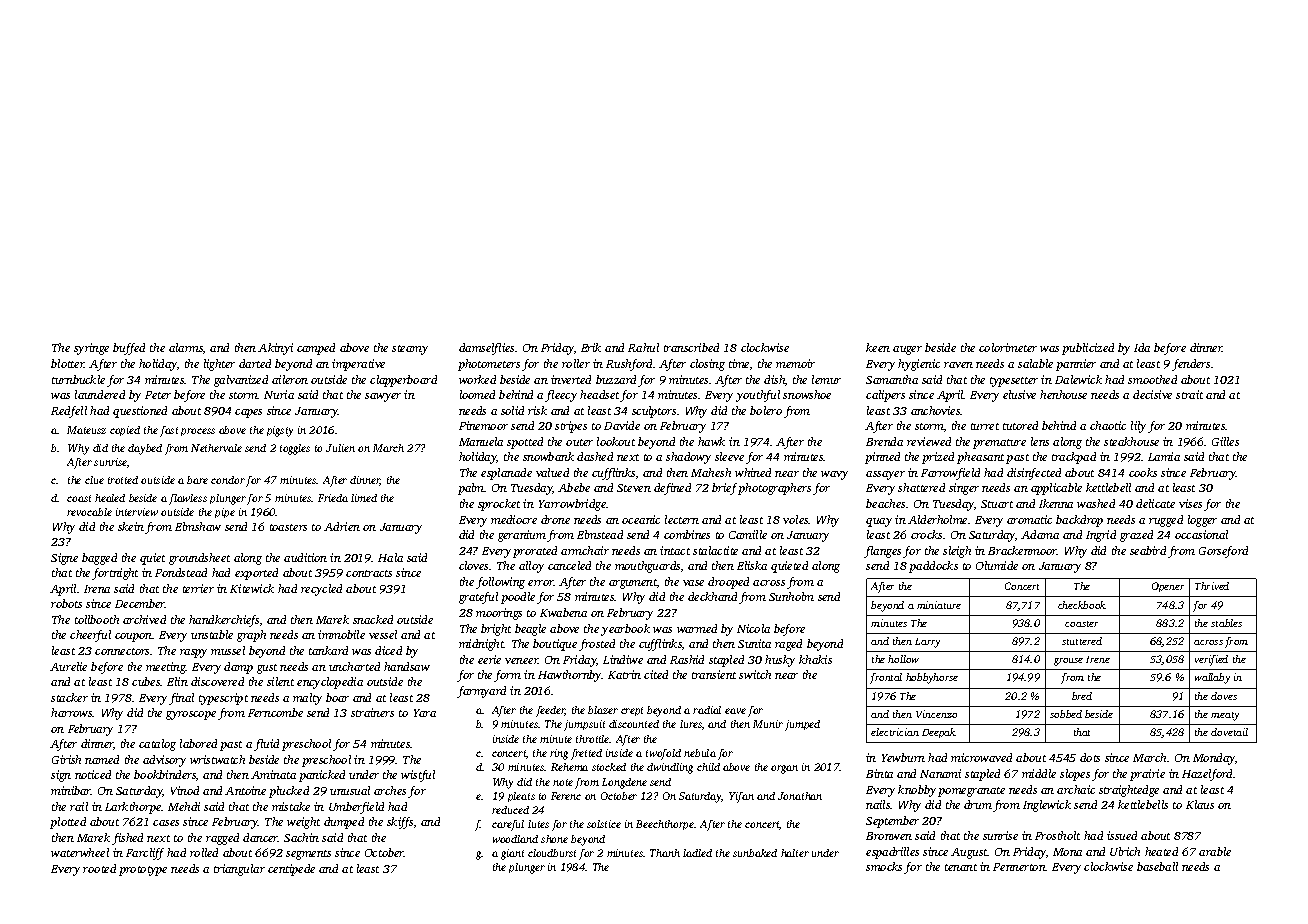  I want to click on Gorseford, so click(1223, 552).
